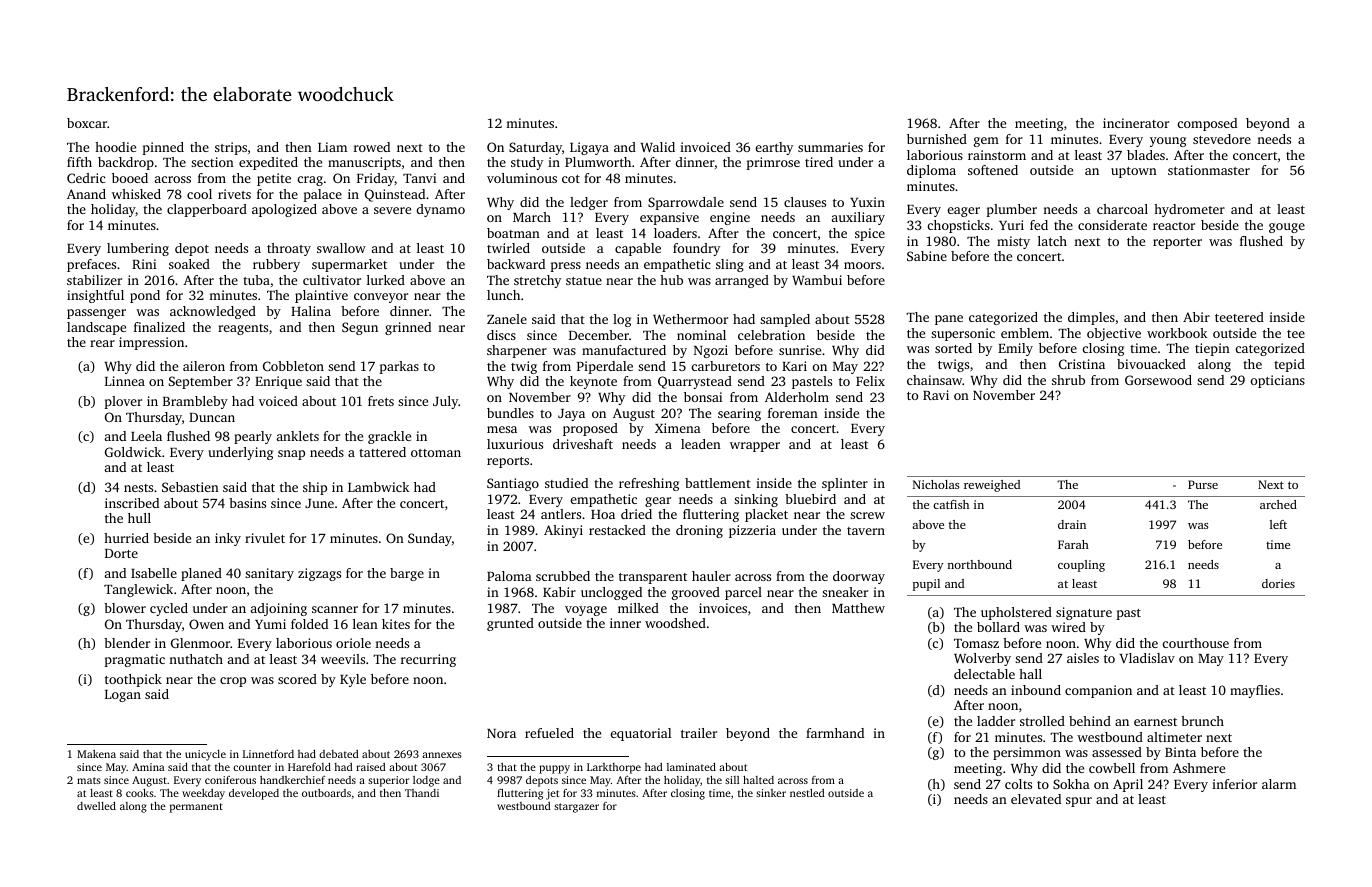 Image resolution: width=1372 pixels, height=887 pixels. Describe the element at coordinates (723, 608) in the page. I see `invoices` at that location.
